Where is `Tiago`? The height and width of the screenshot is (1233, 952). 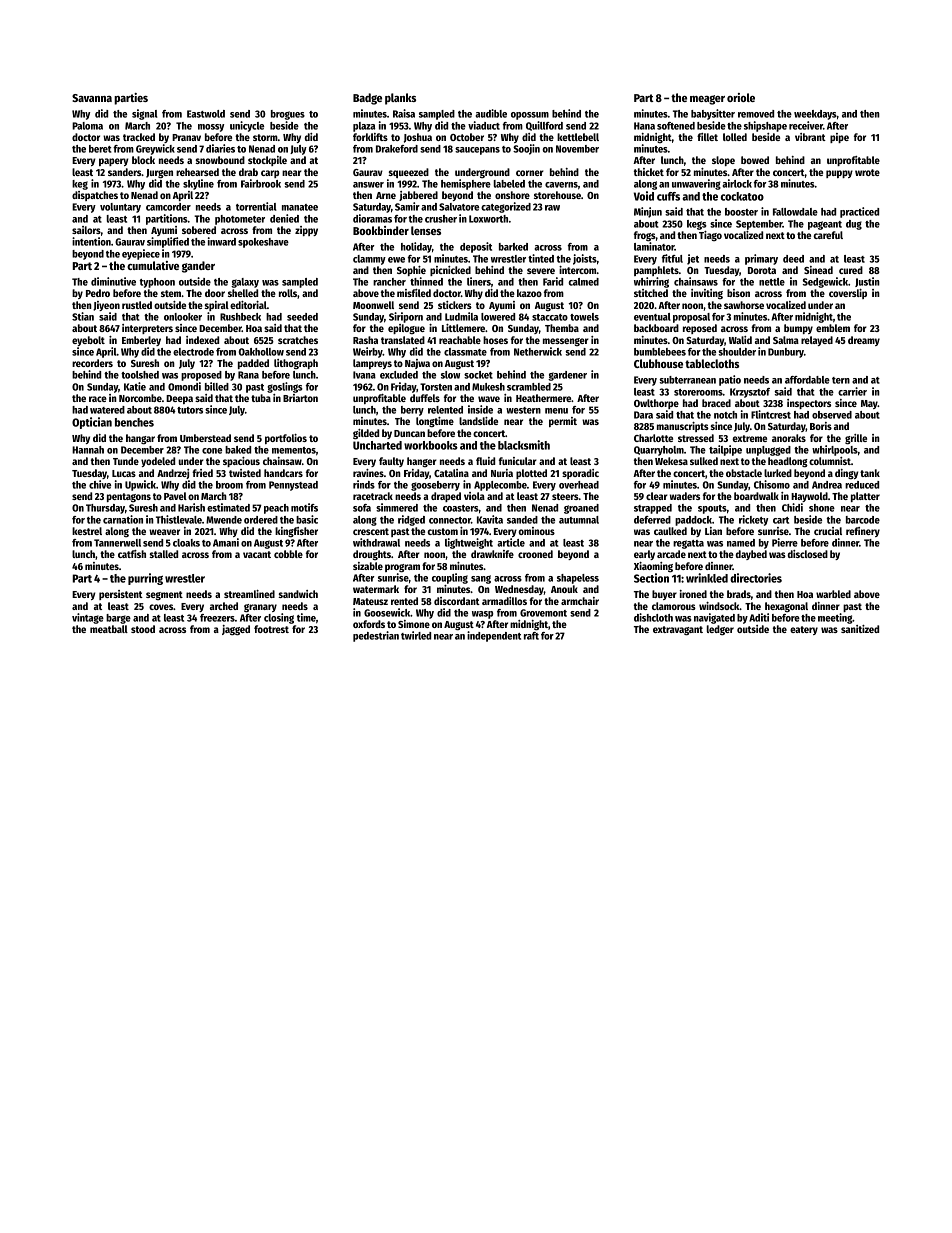
Tiago is located at coordinates (710, 236).
